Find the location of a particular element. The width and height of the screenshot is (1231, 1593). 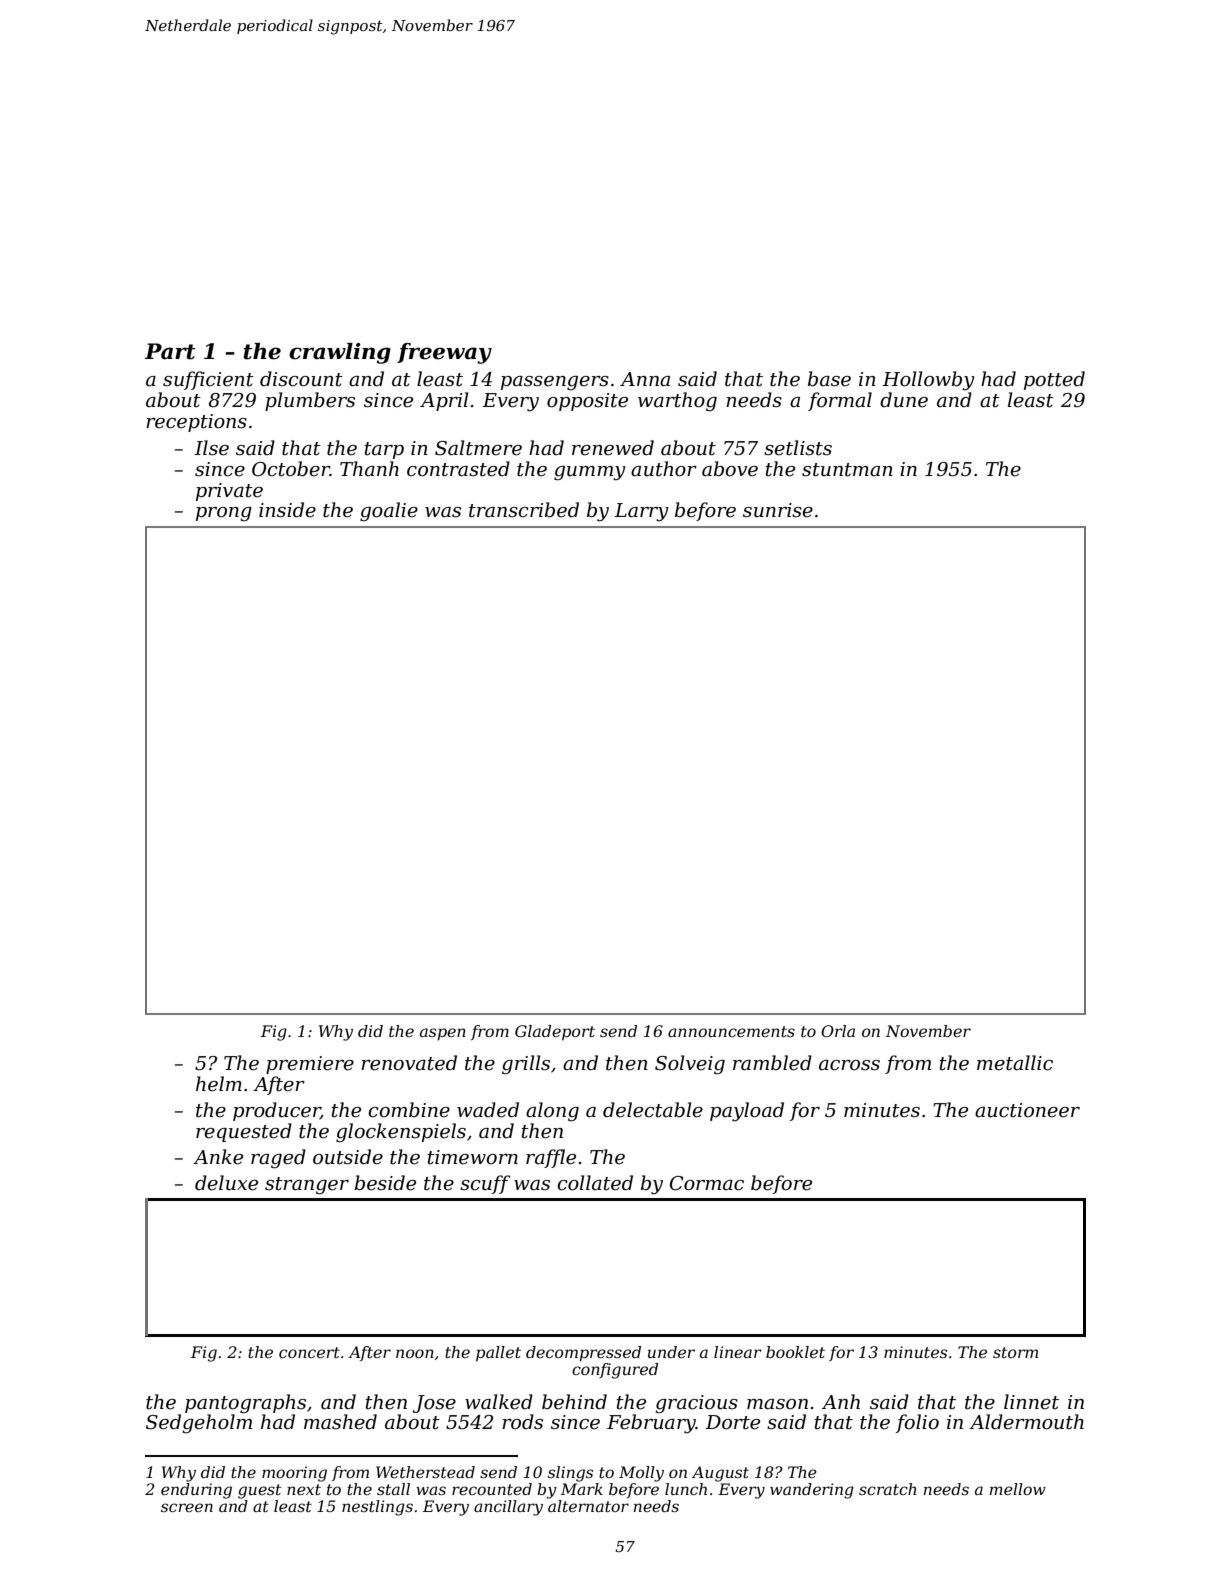

Anna is located at coordinates (645, 379).
